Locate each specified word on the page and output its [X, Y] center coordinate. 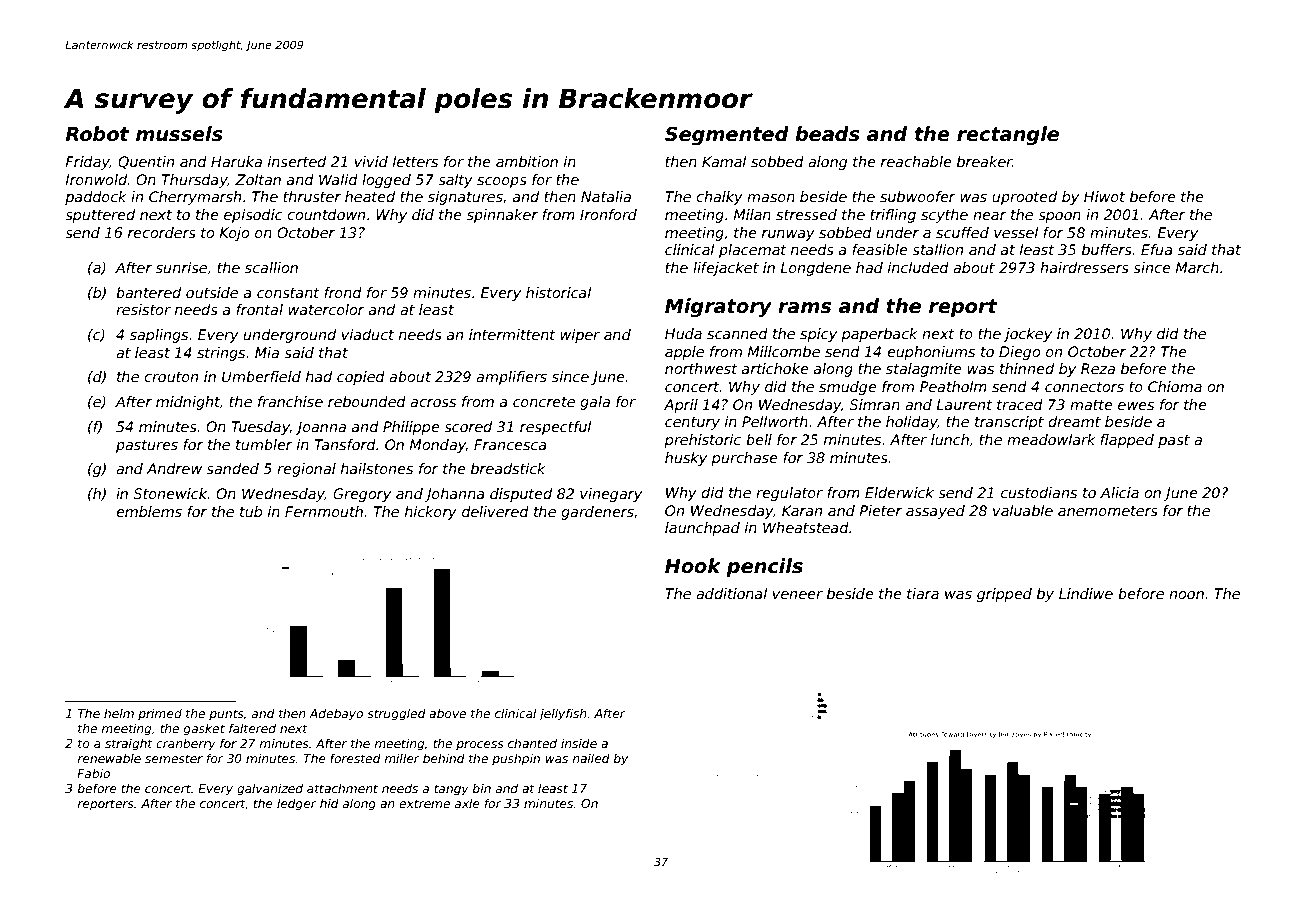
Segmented [727, 135]
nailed [591, 758]
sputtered [100, 216]
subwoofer [918, 196]
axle [467, 803]
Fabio [93, 773]
